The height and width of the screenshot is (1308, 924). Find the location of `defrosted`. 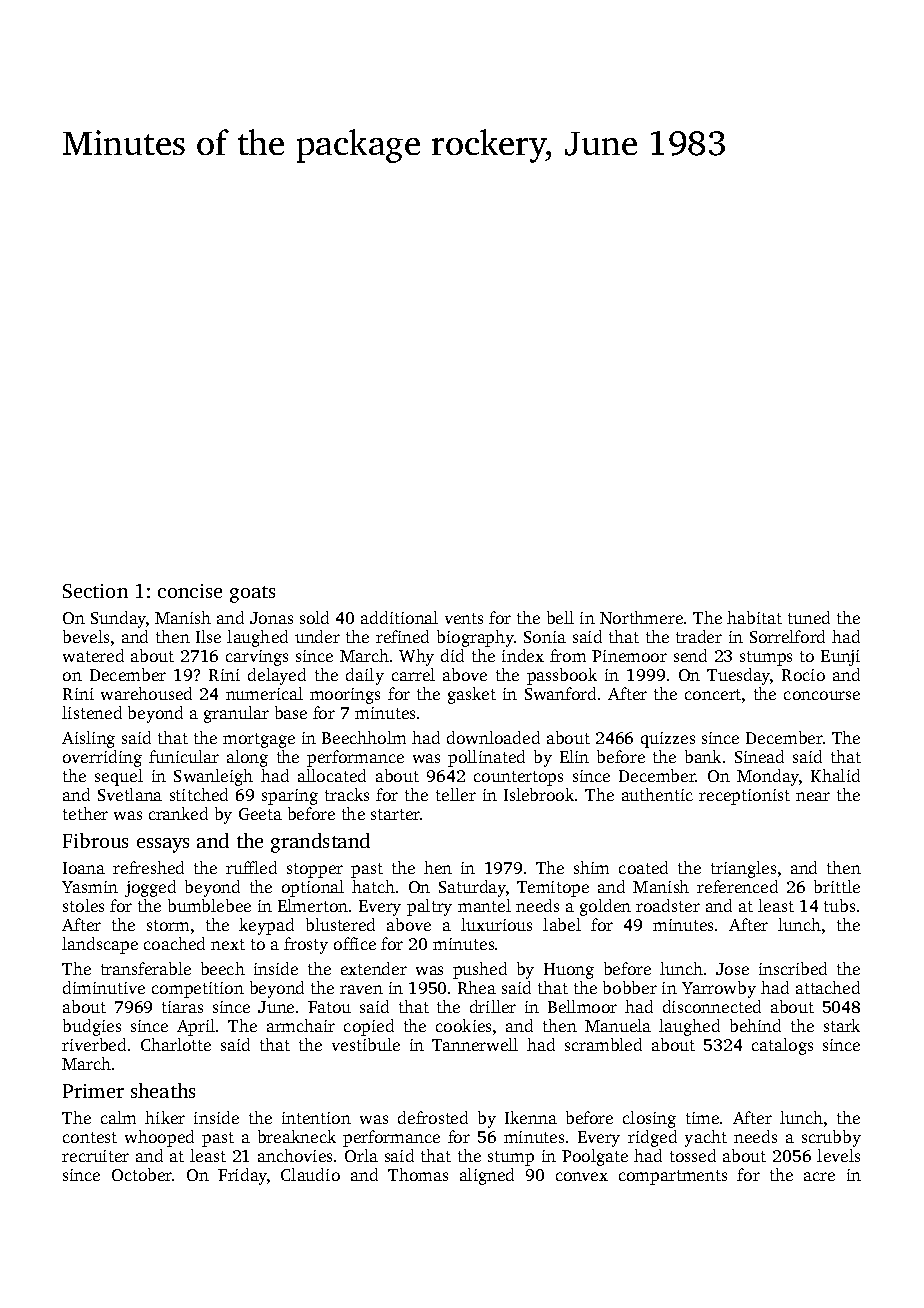

defrosted is located at coordinates (433, 1117).
